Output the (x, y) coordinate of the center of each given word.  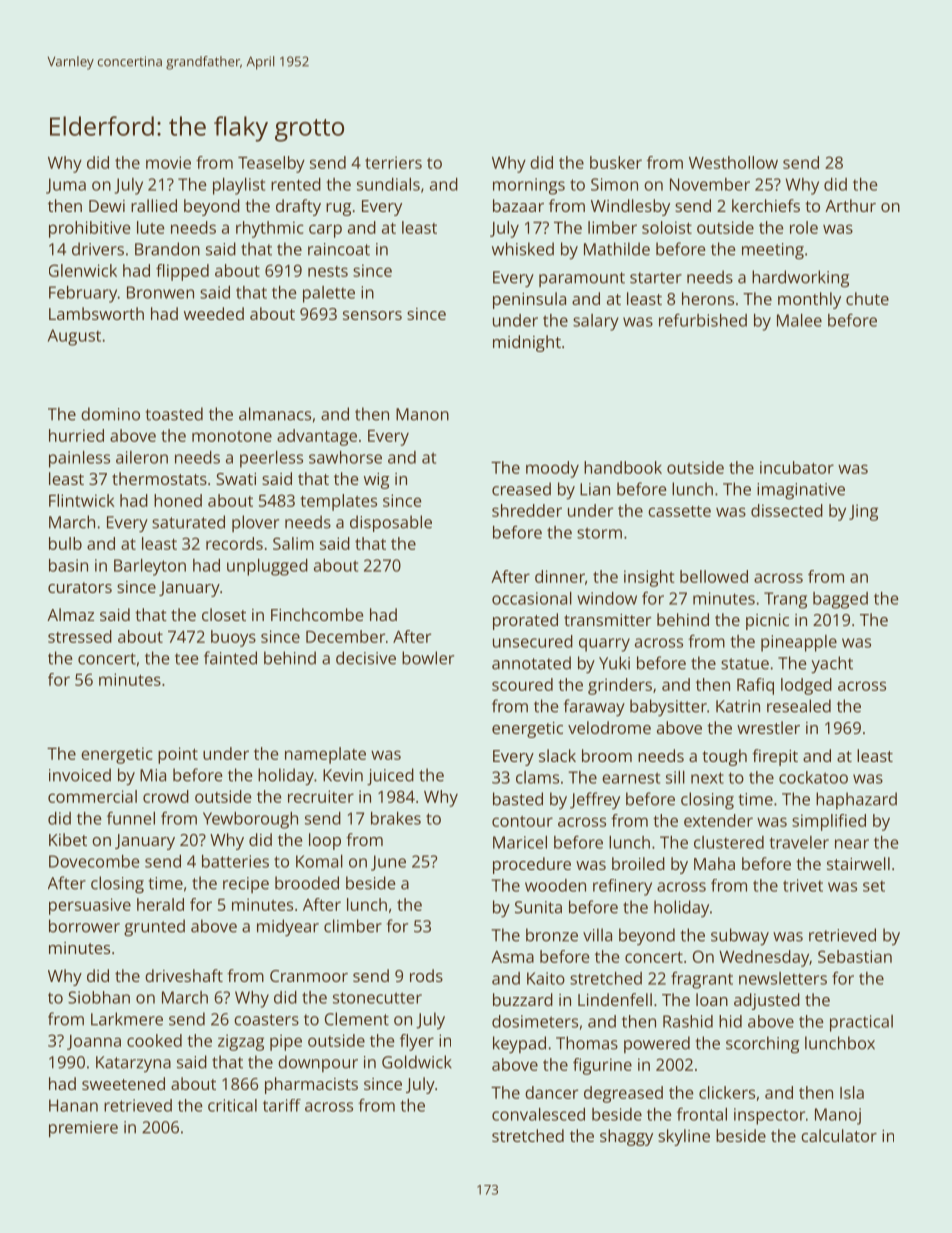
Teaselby (271, 164)
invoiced (80, 775)
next (707, 778)
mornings (529, 186)
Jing (863, 512)
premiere (83, 1129)
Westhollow (733, 162)
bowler (428, 658)
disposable (391, 523)
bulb (65, 543)
